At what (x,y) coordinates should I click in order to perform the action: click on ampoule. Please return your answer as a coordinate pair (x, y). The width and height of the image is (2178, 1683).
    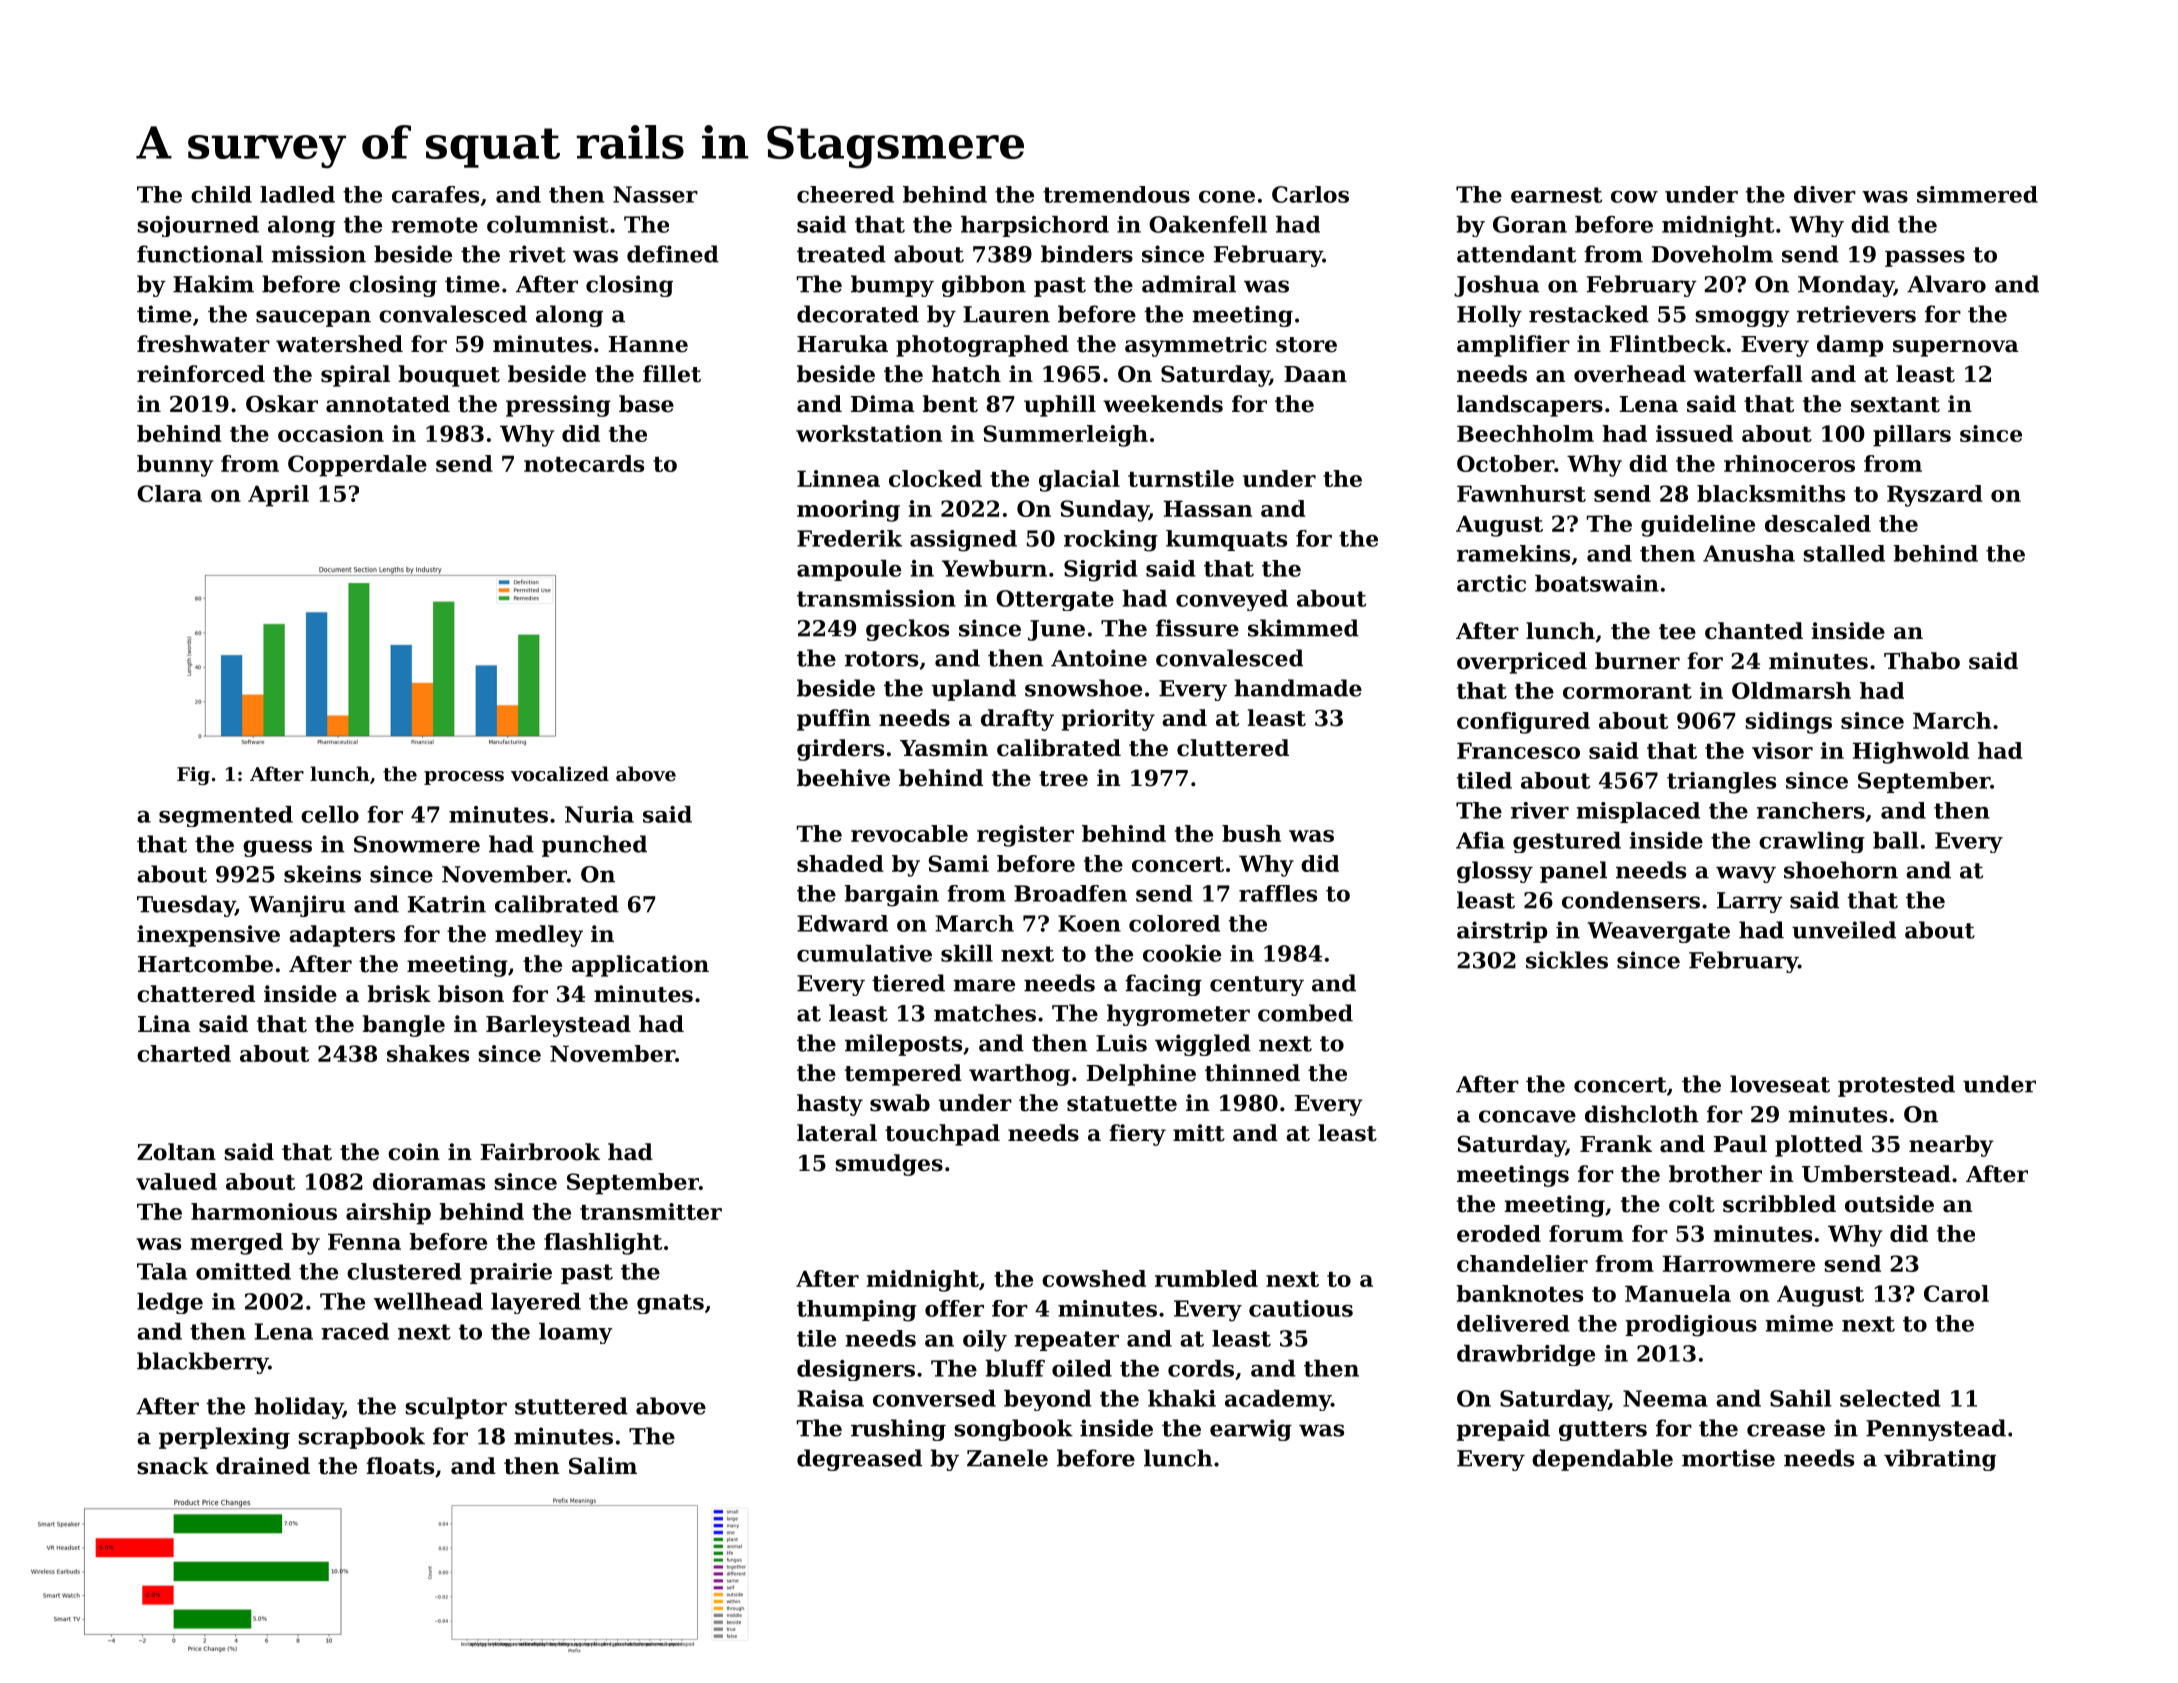
    Looking at the image, I should click on (849, 570).
